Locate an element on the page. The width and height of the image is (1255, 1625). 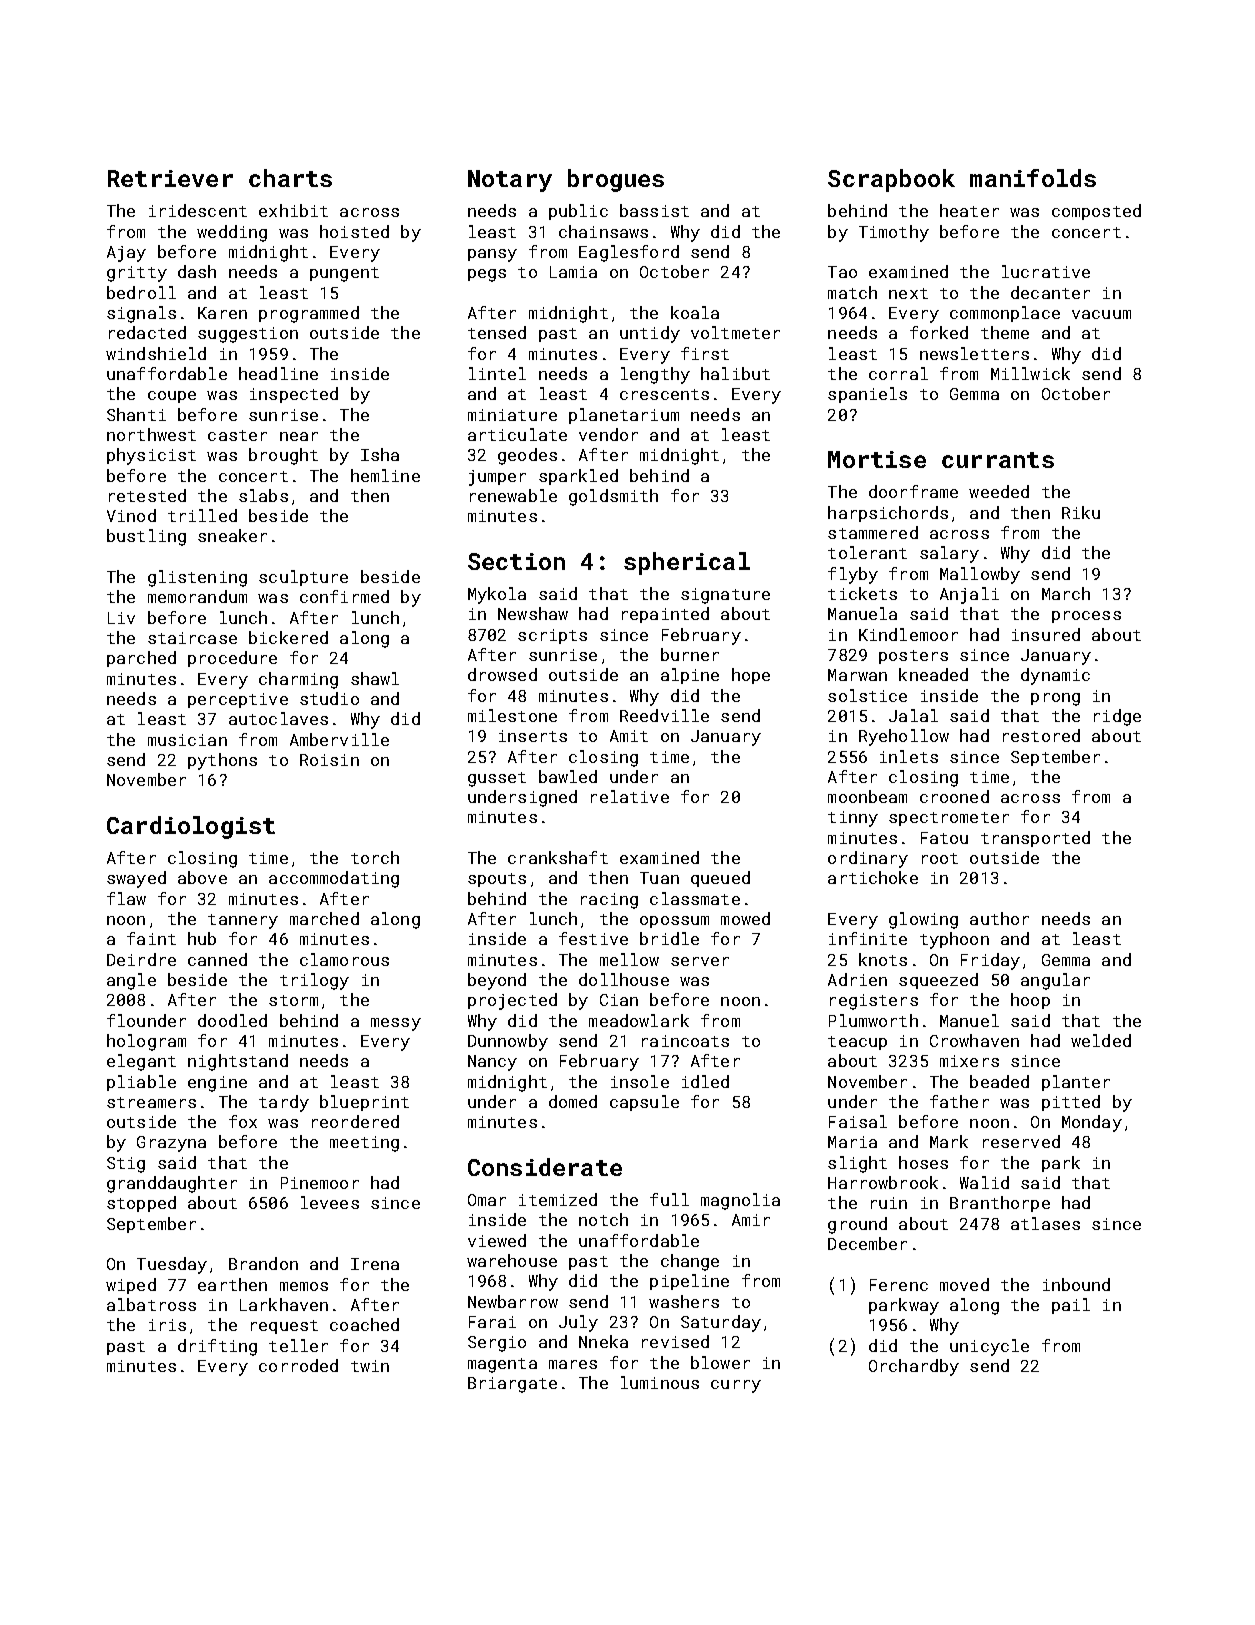
charts is located at coordinates (290, 178).
